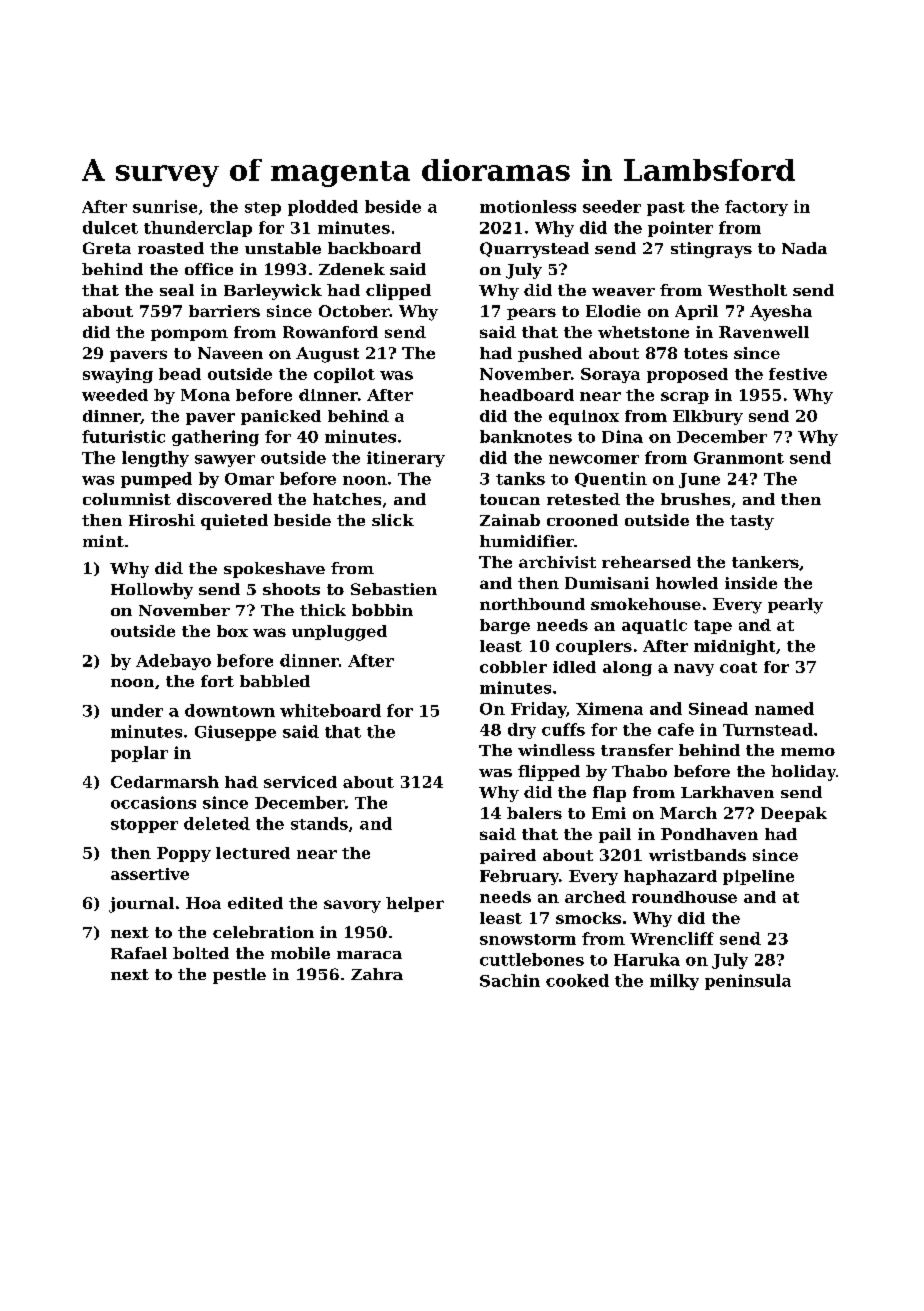  Describe the element at coordinates (522, 731) in the page. I see `dry` at that location.
